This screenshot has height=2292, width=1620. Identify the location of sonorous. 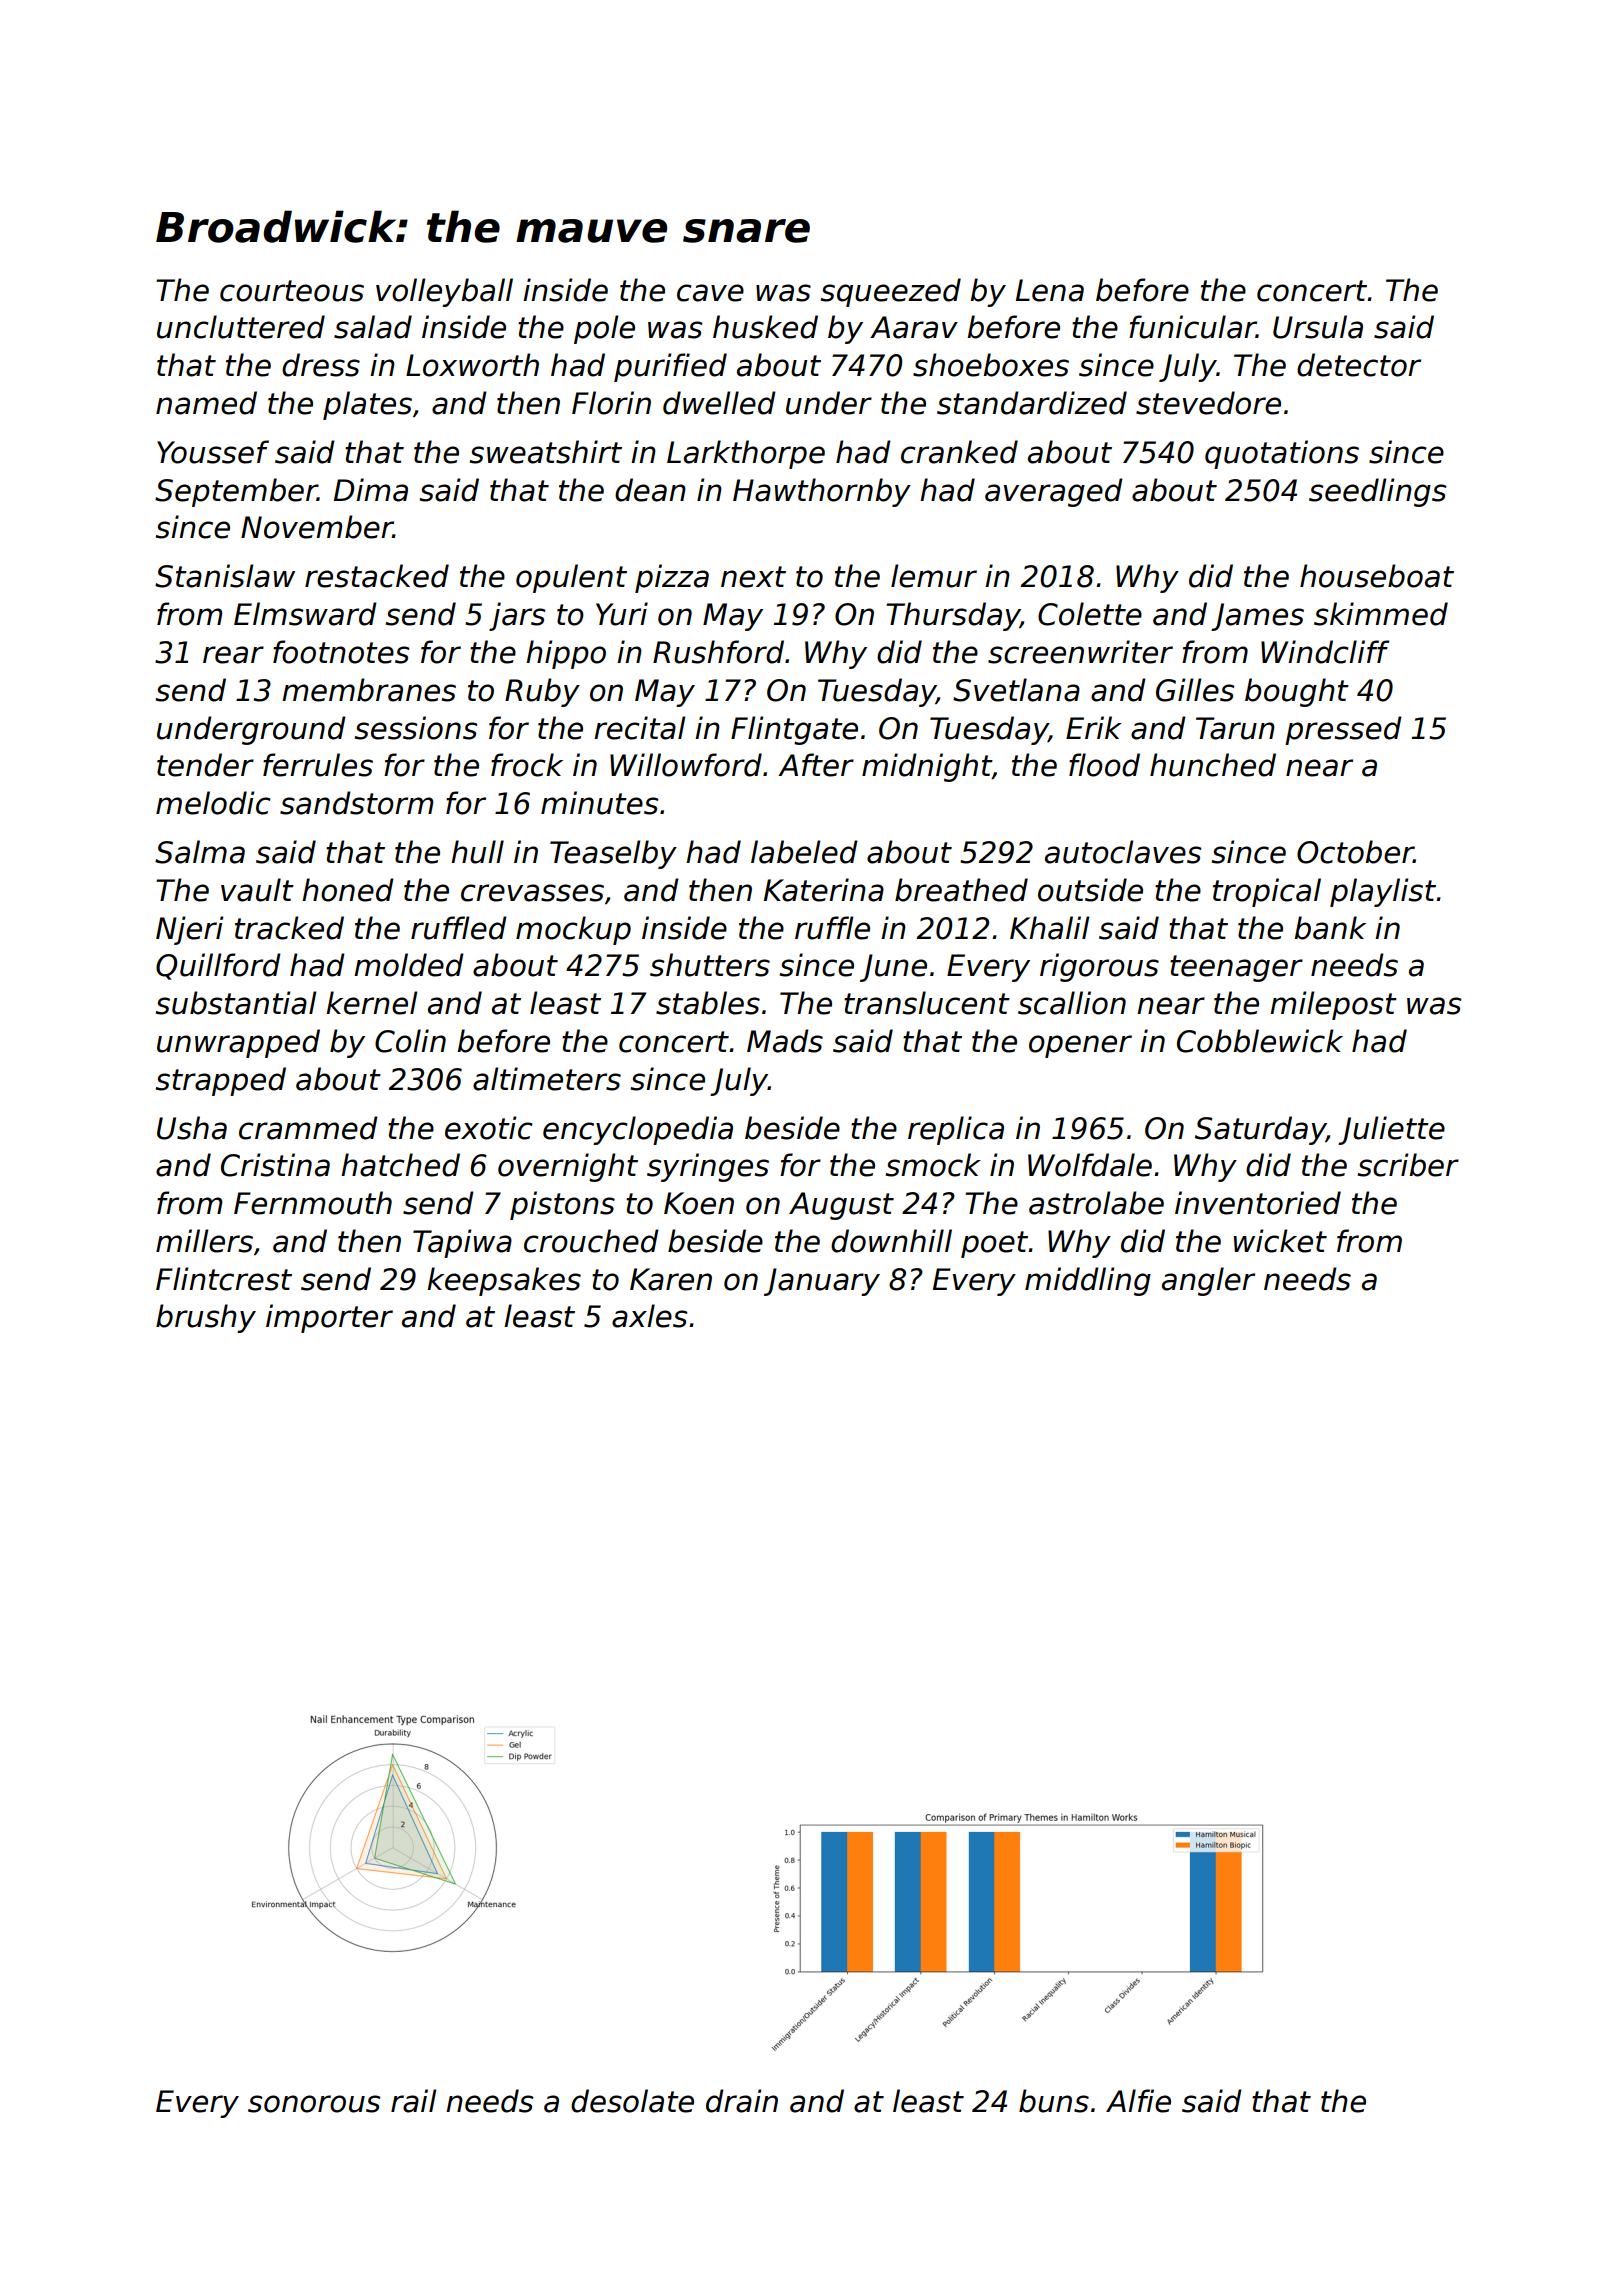
(314, 2104).
